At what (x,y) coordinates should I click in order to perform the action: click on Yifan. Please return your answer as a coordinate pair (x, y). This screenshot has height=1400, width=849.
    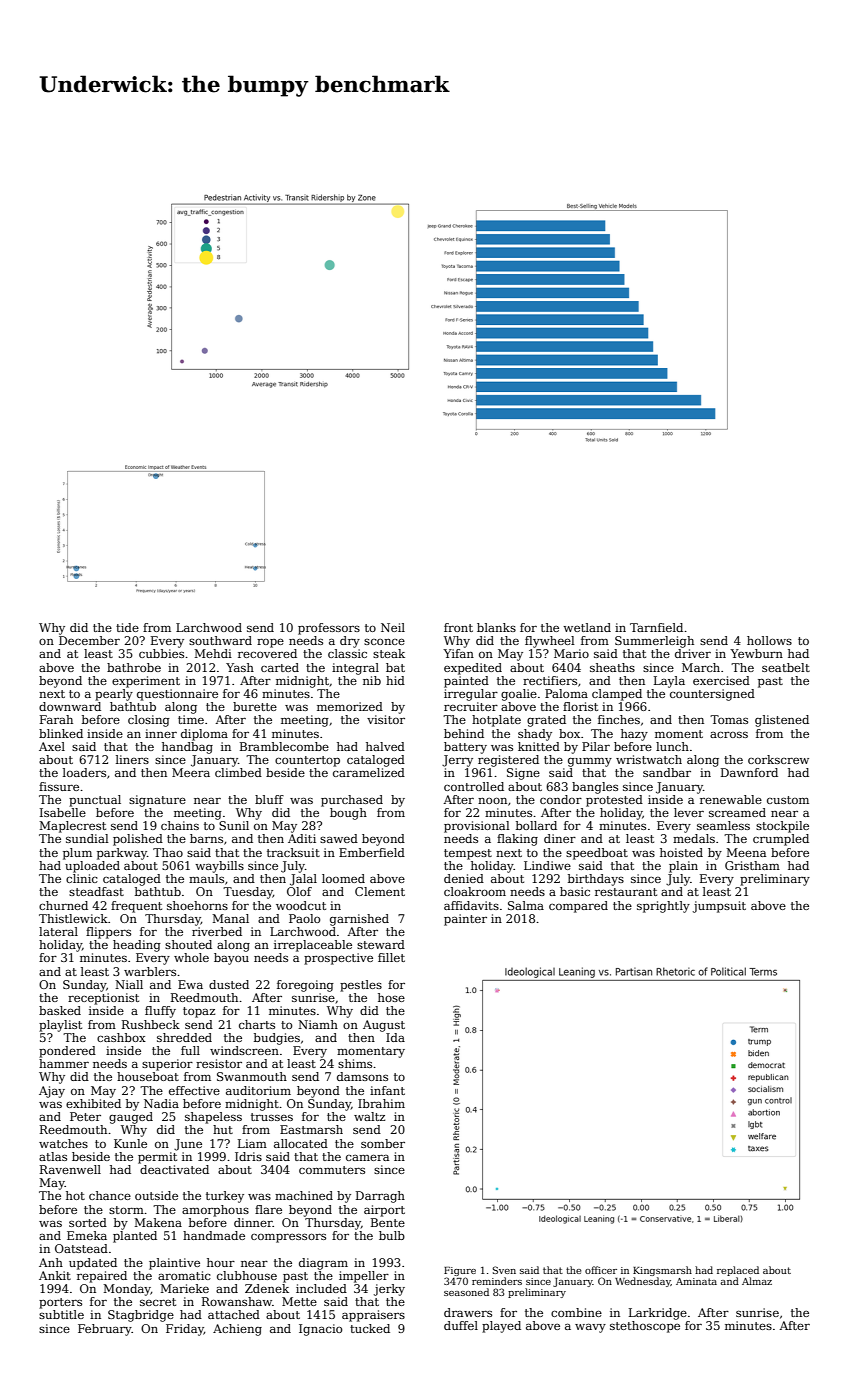
    Looking at the image, I should click on (458, 653).
